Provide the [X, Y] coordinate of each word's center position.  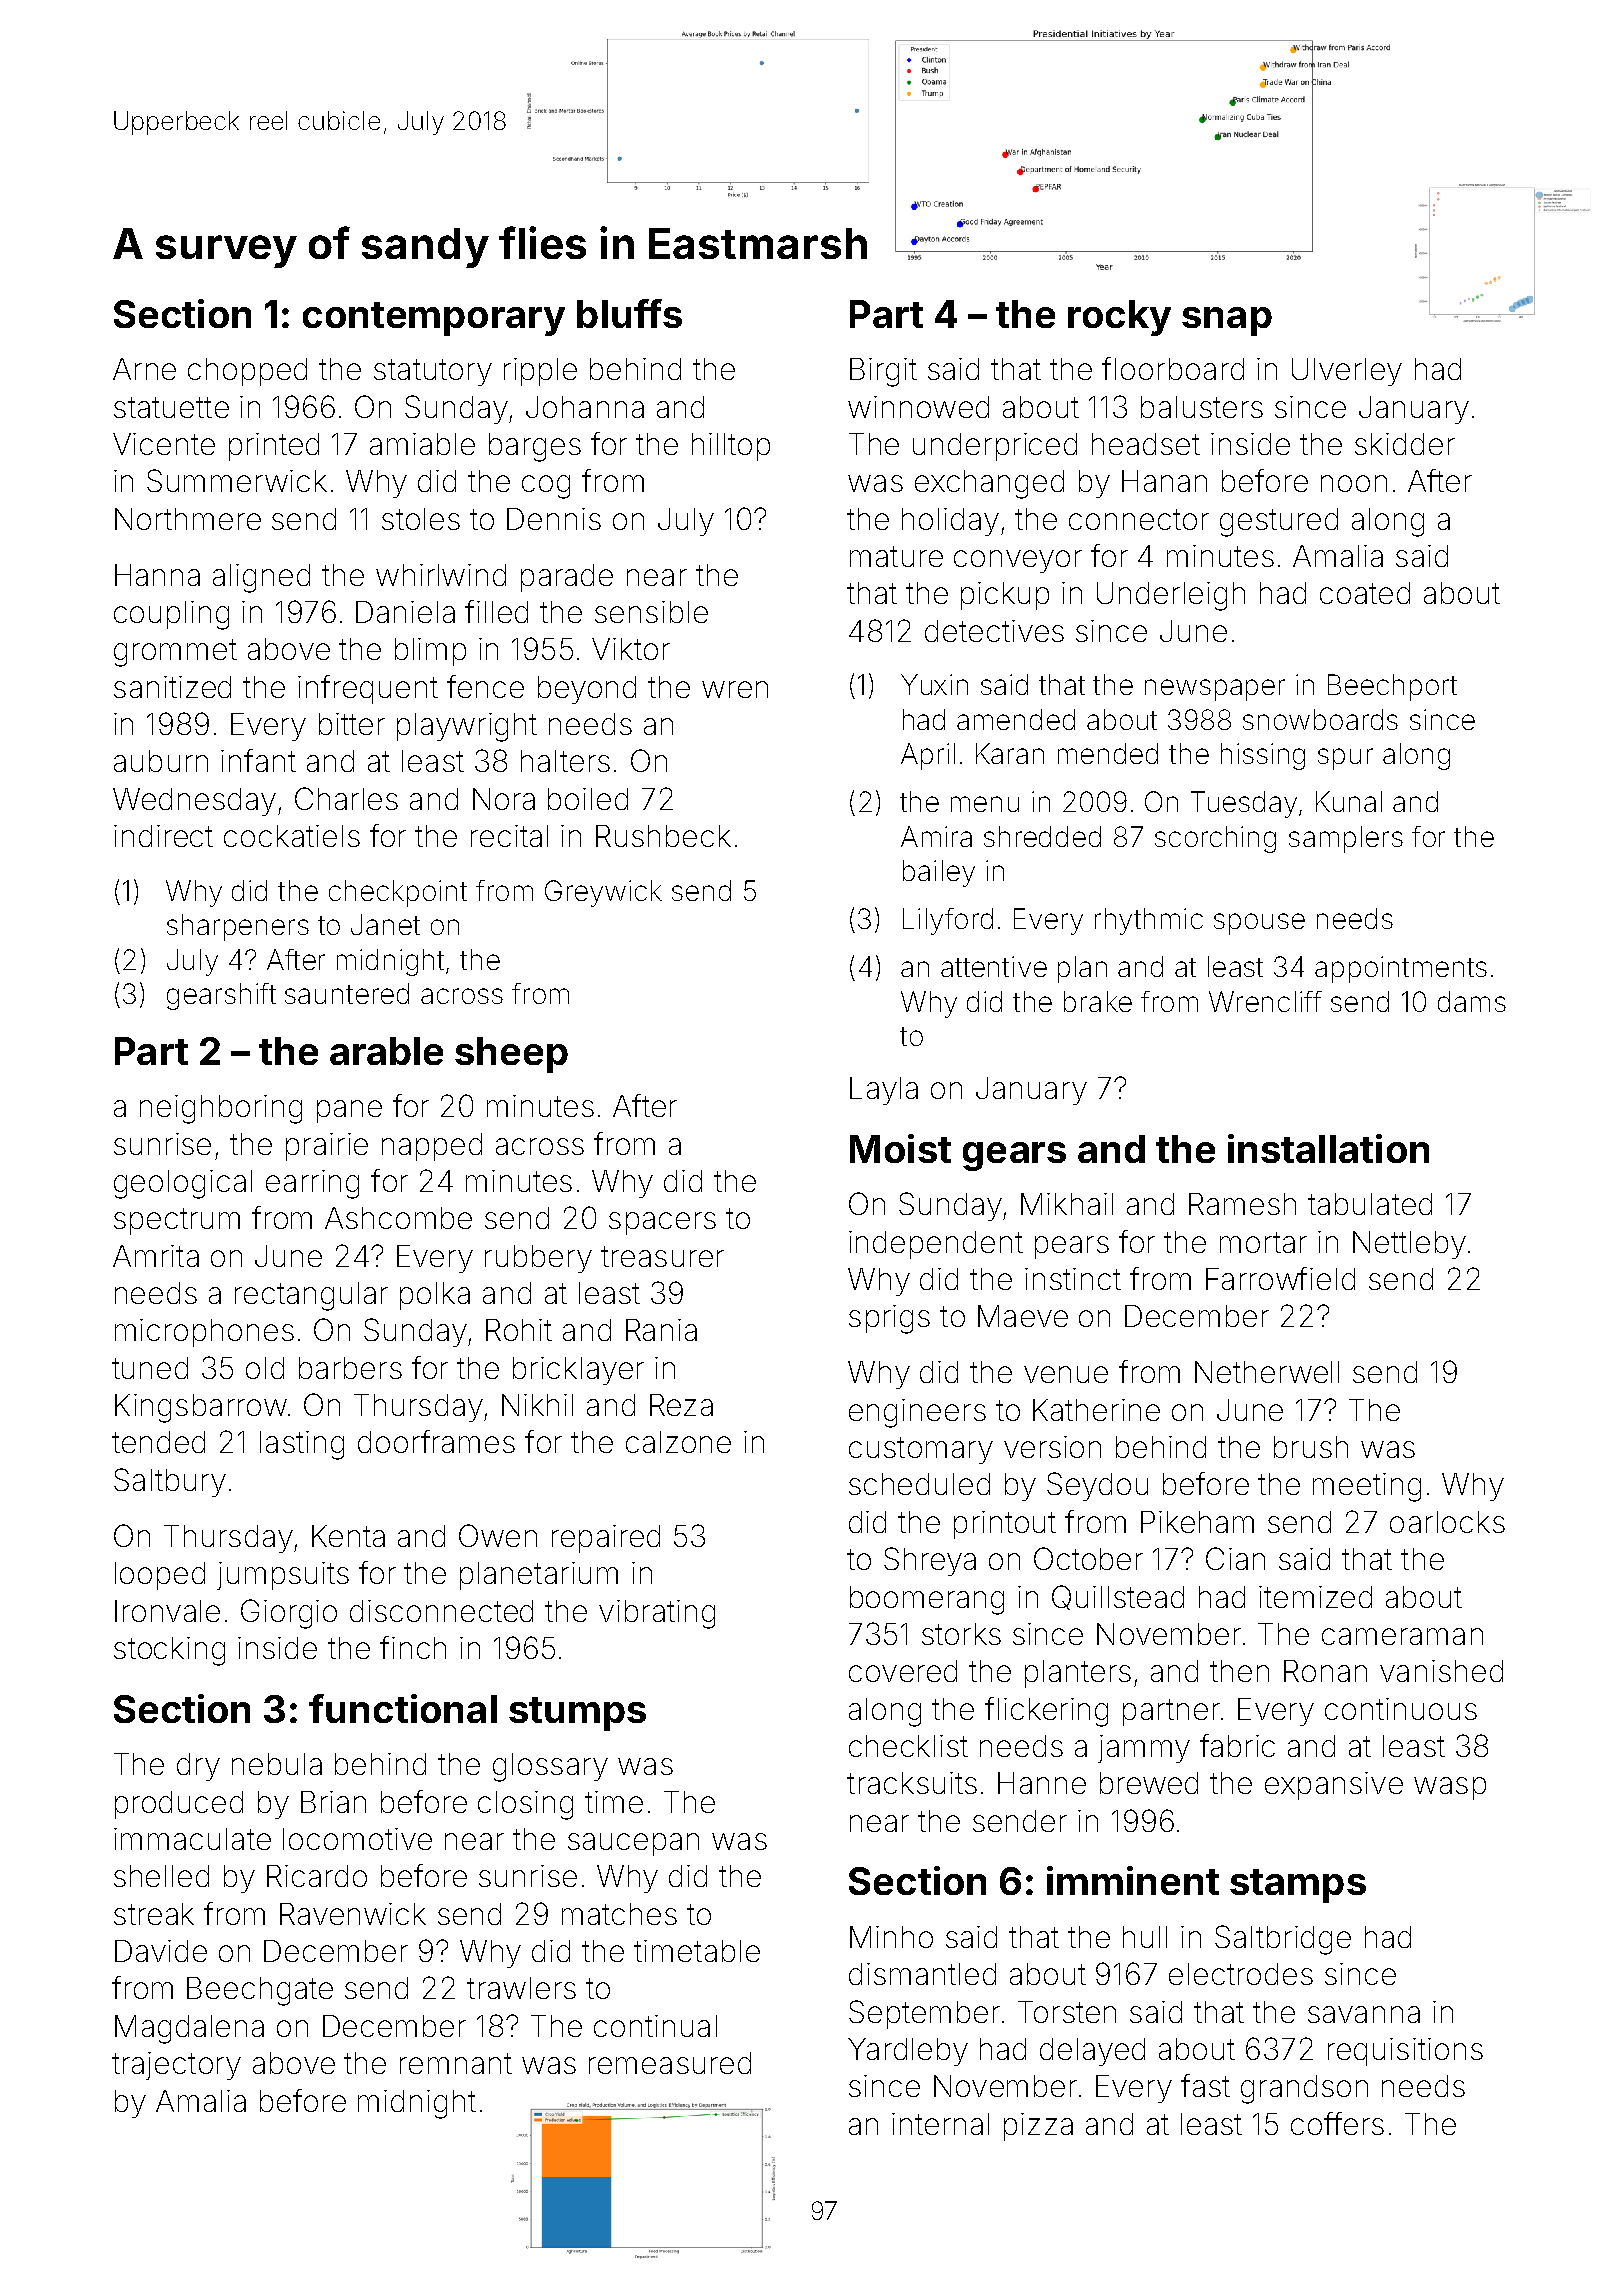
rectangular [311, 1296]
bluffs [629, 313]
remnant [456, 2063]
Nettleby [1409, 1245]
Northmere [188, 519]
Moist [900, 1148]
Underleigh [1171, 596]
